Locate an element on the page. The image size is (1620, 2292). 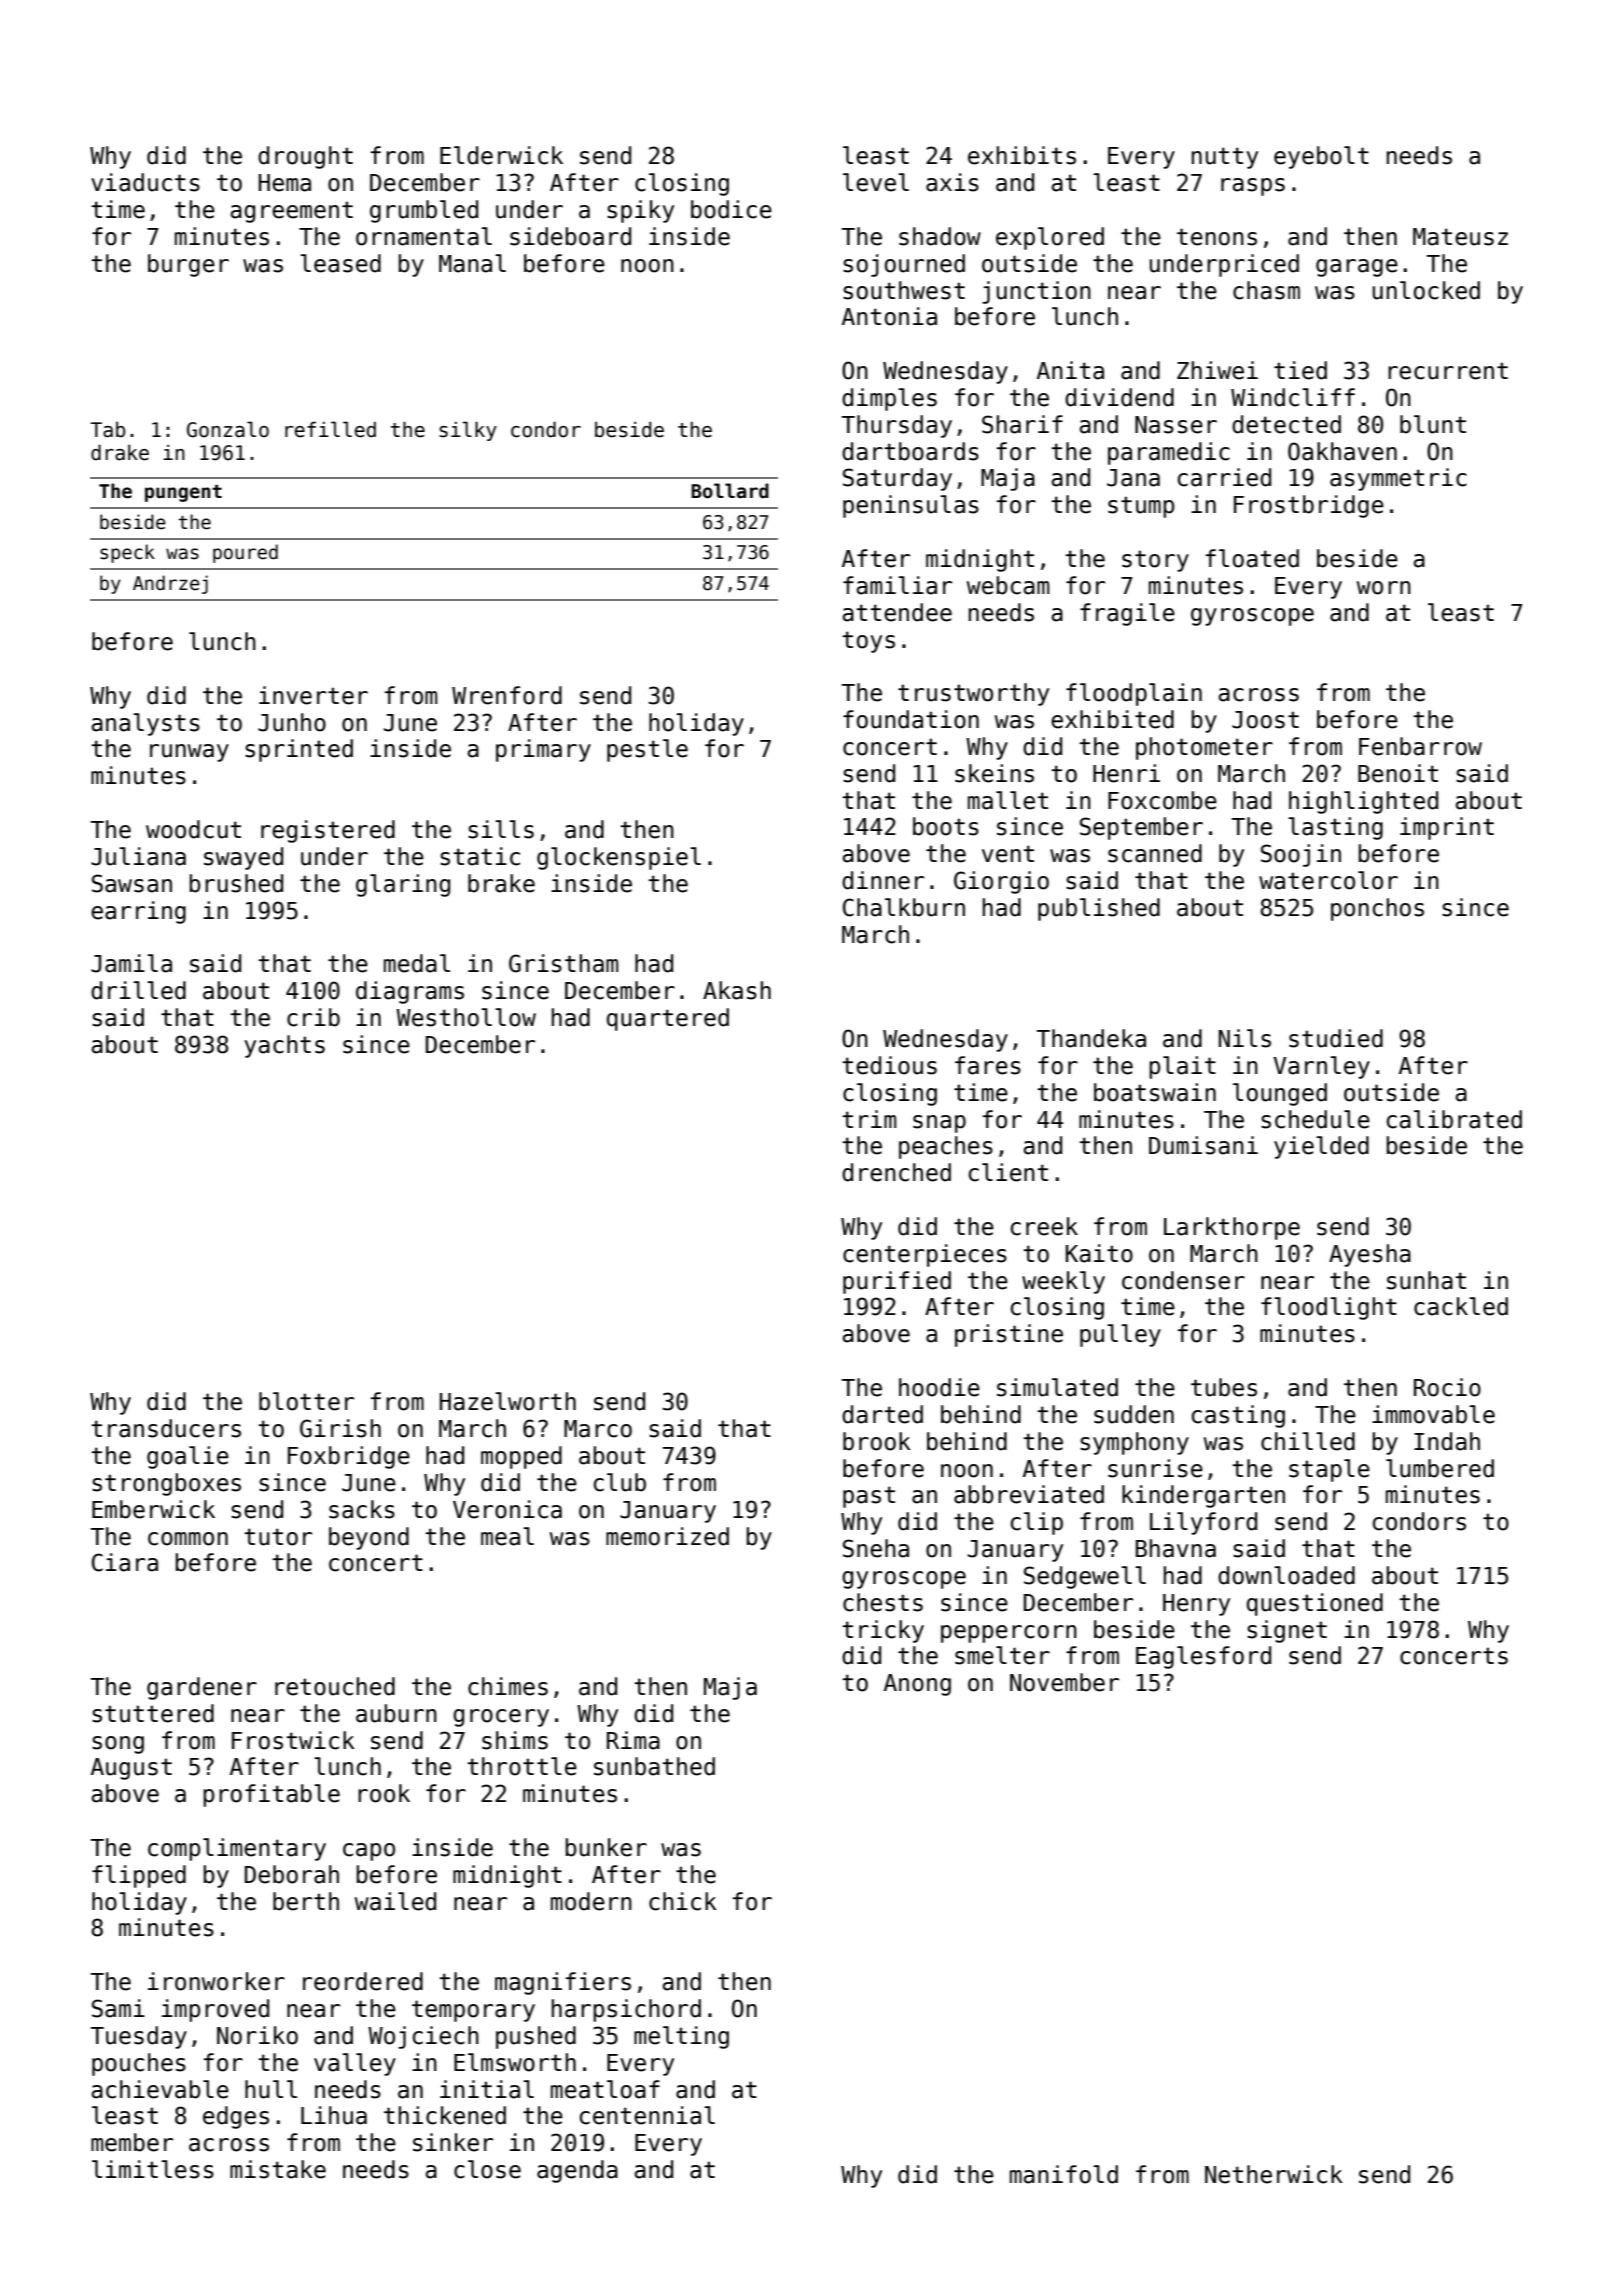
toys is located at coordinates (868, 642).
